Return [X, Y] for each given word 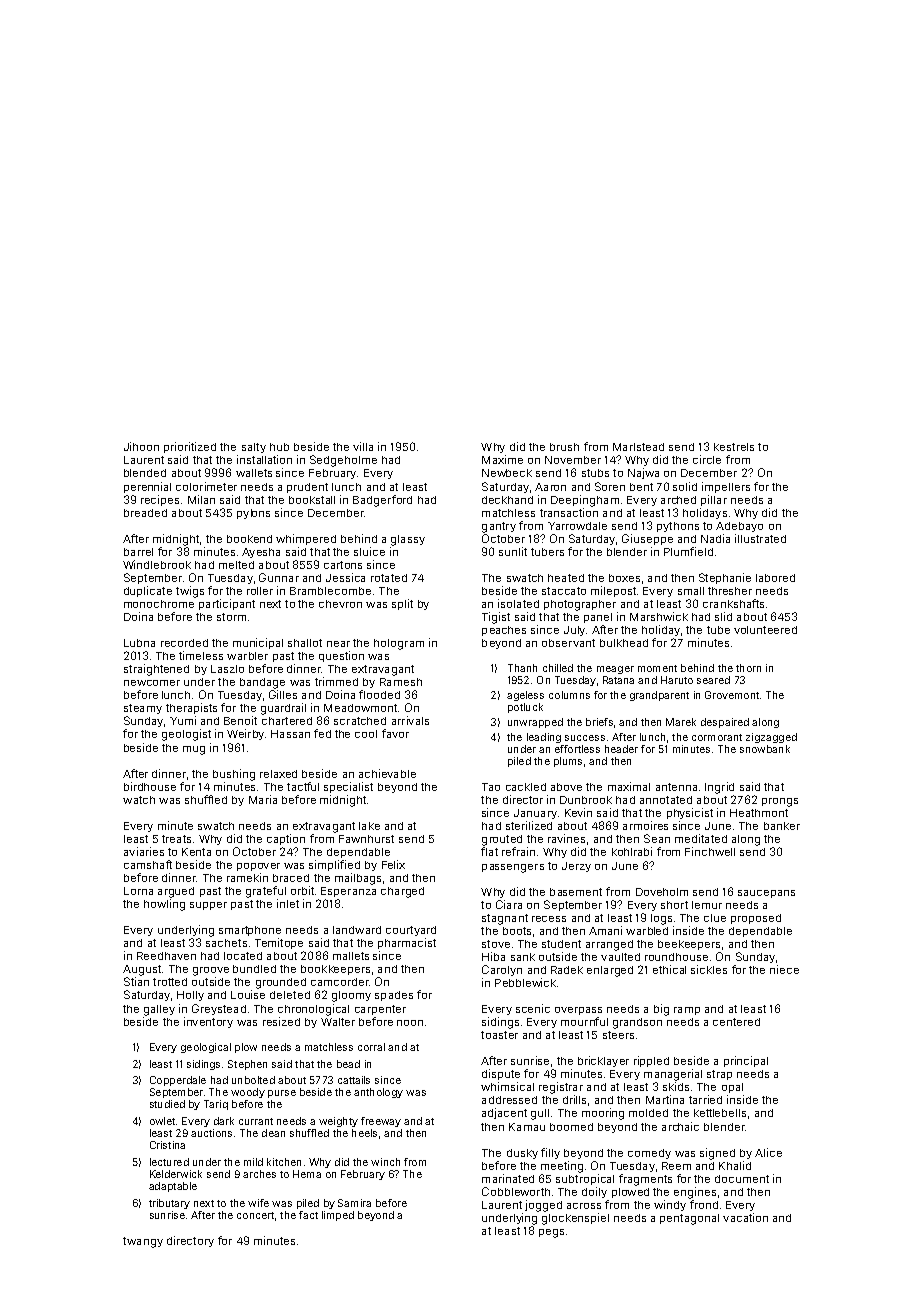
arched [678, 500]
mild [253, 1162]
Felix [393, 864]
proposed [756, 919]
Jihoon [141, 446]
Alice [768, 1152]
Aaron [550, 487]
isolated [518, 603]
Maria [263, 799]
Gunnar [279, 577]
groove [211, 971]
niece [784, 969]
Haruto [677, 680]
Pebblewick [525, 982]
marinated [508, 1178]
